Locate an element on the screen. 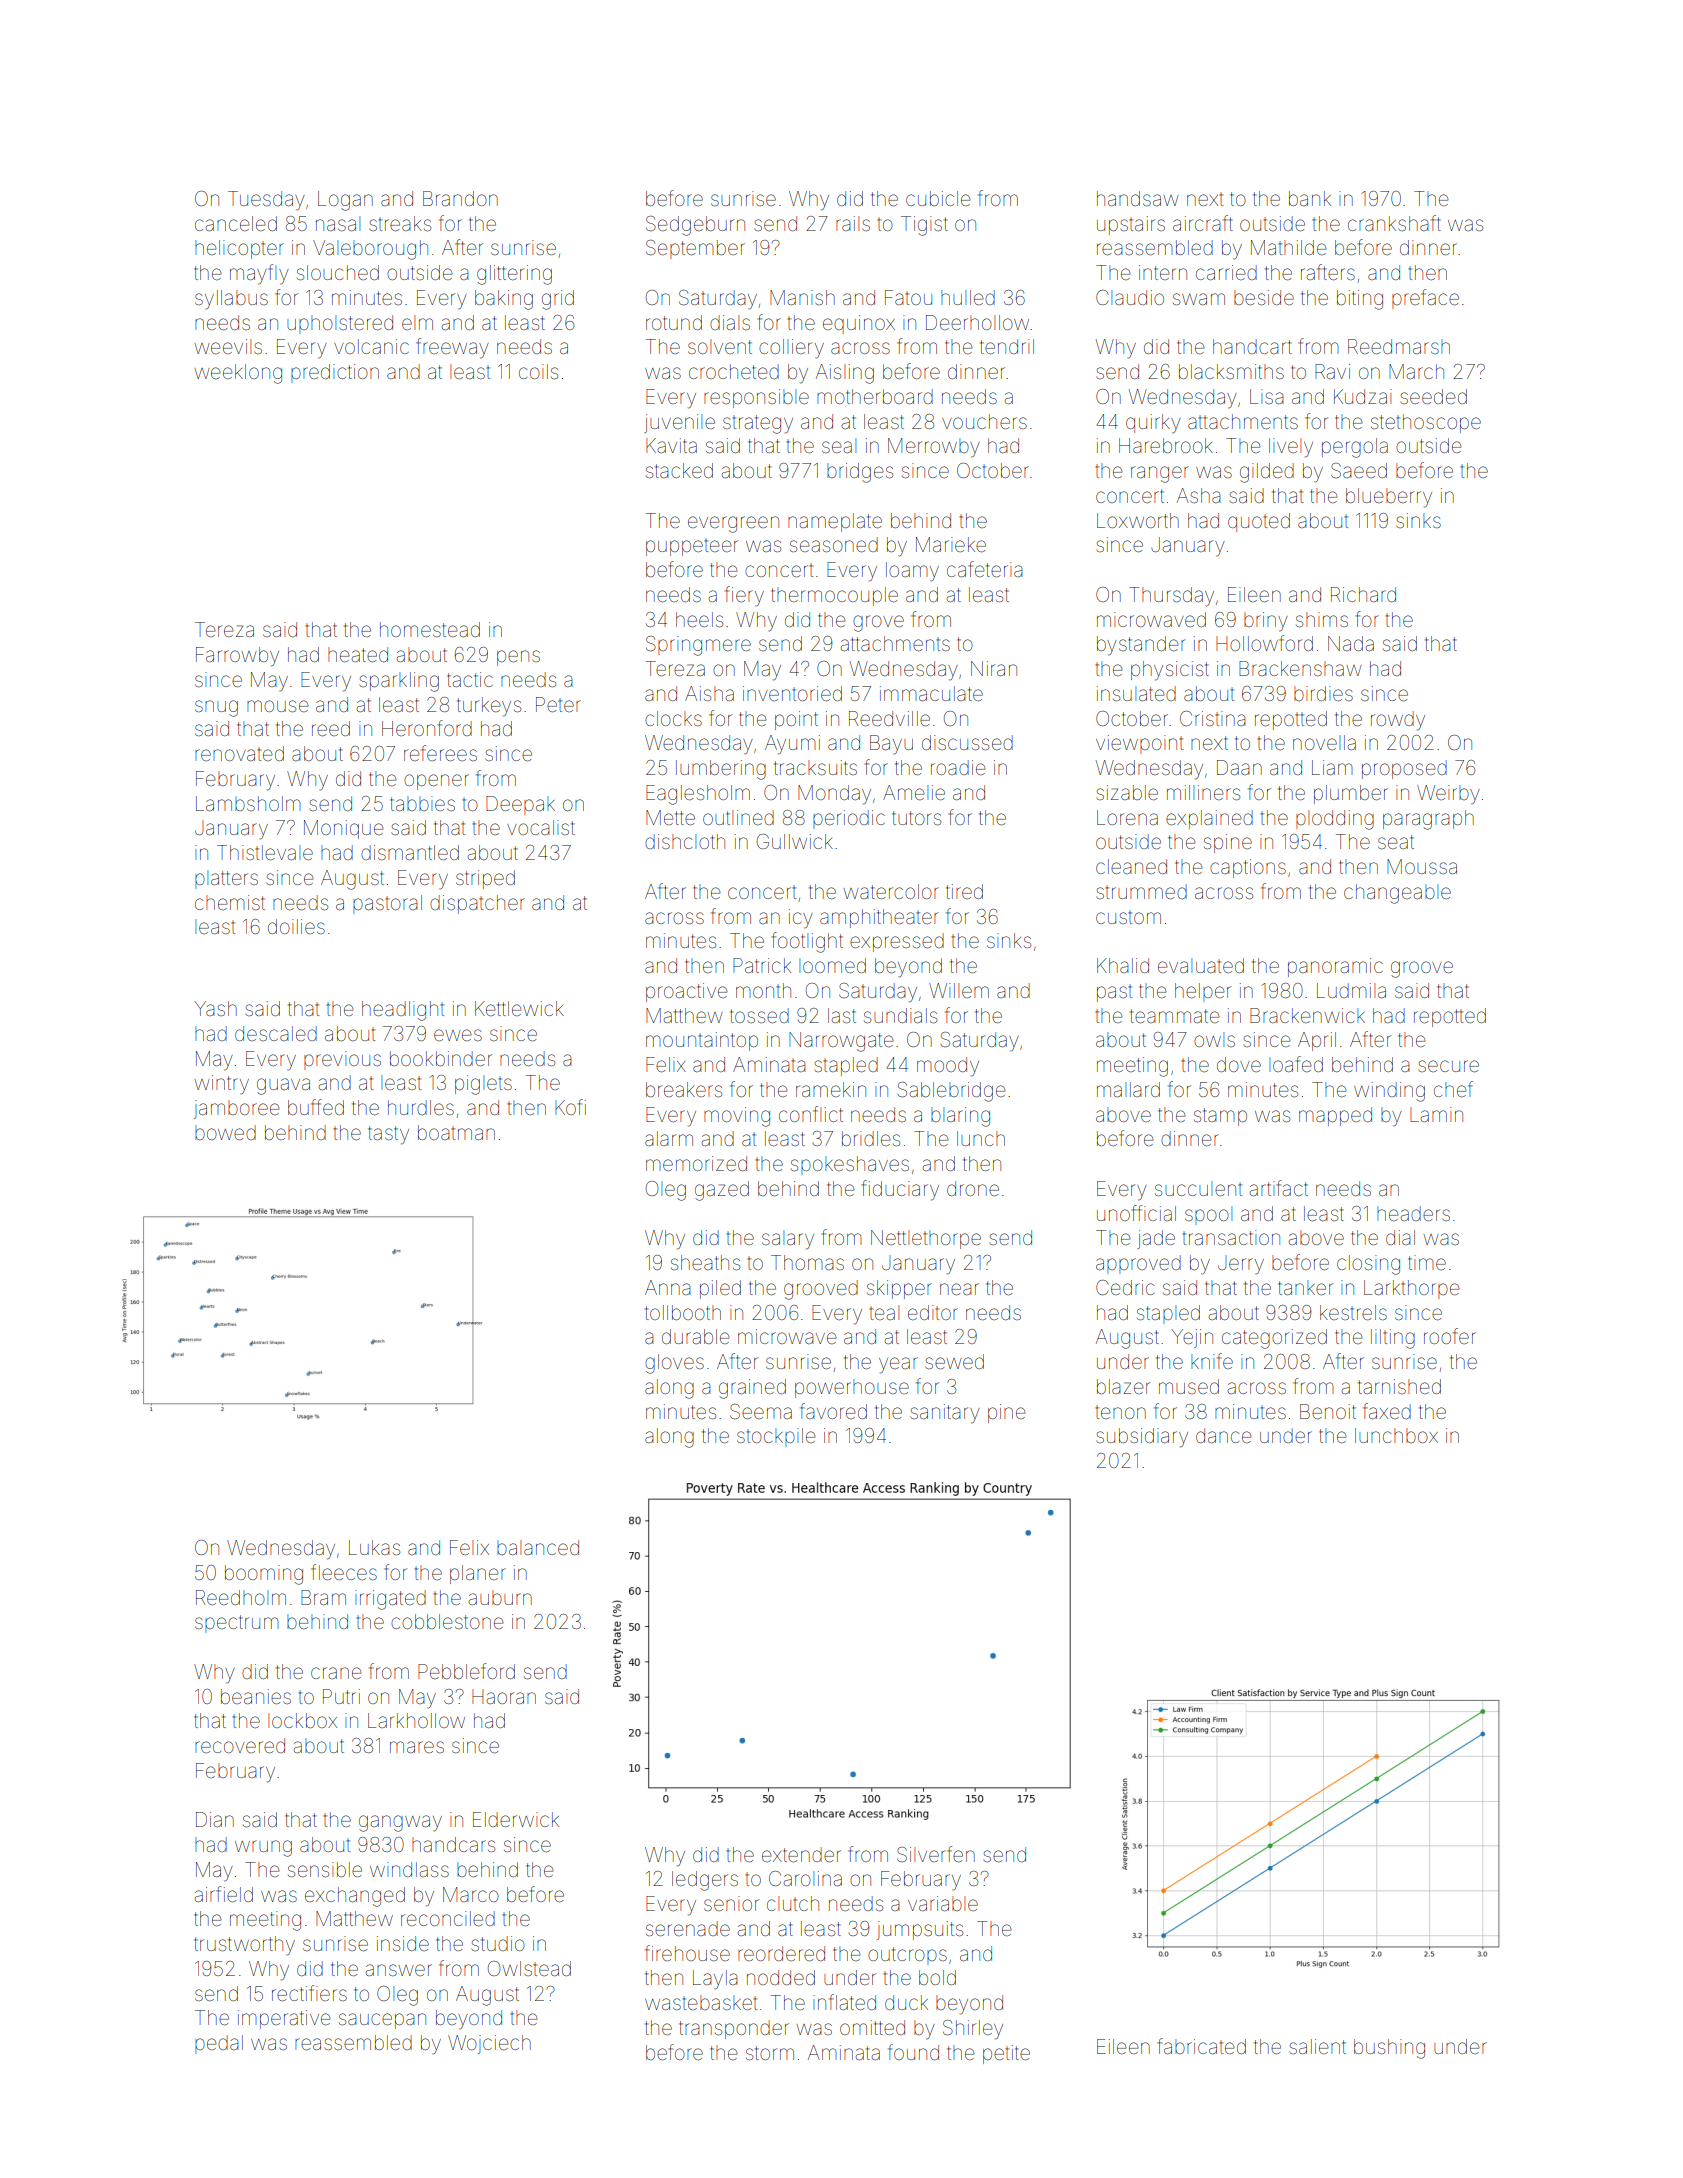  evergreen is located at coordinates (733, 524).
